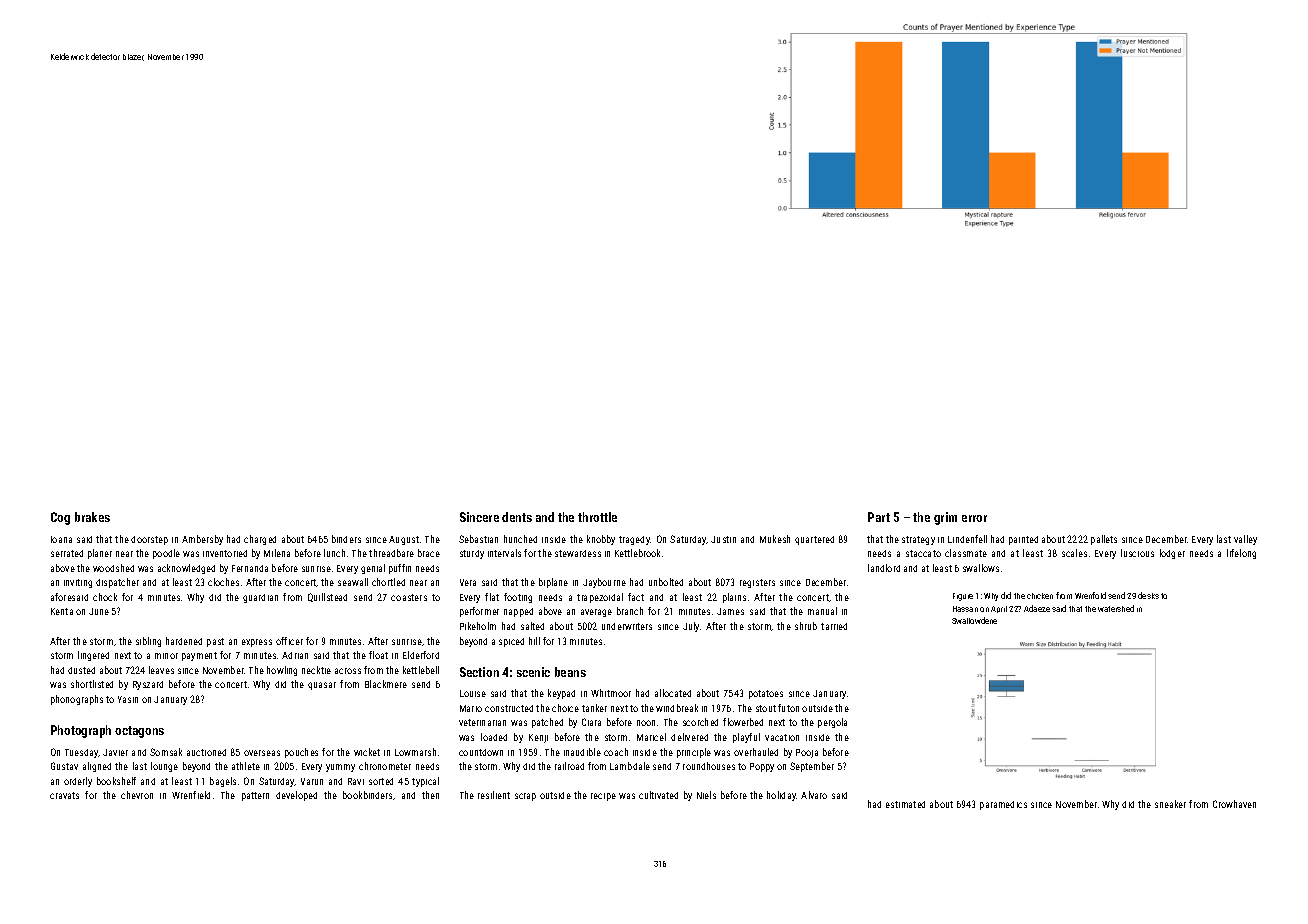 This image has width=1308, height=924. Describe the element at coordinates (260, 540) in the image. I see `charged` at that location.
